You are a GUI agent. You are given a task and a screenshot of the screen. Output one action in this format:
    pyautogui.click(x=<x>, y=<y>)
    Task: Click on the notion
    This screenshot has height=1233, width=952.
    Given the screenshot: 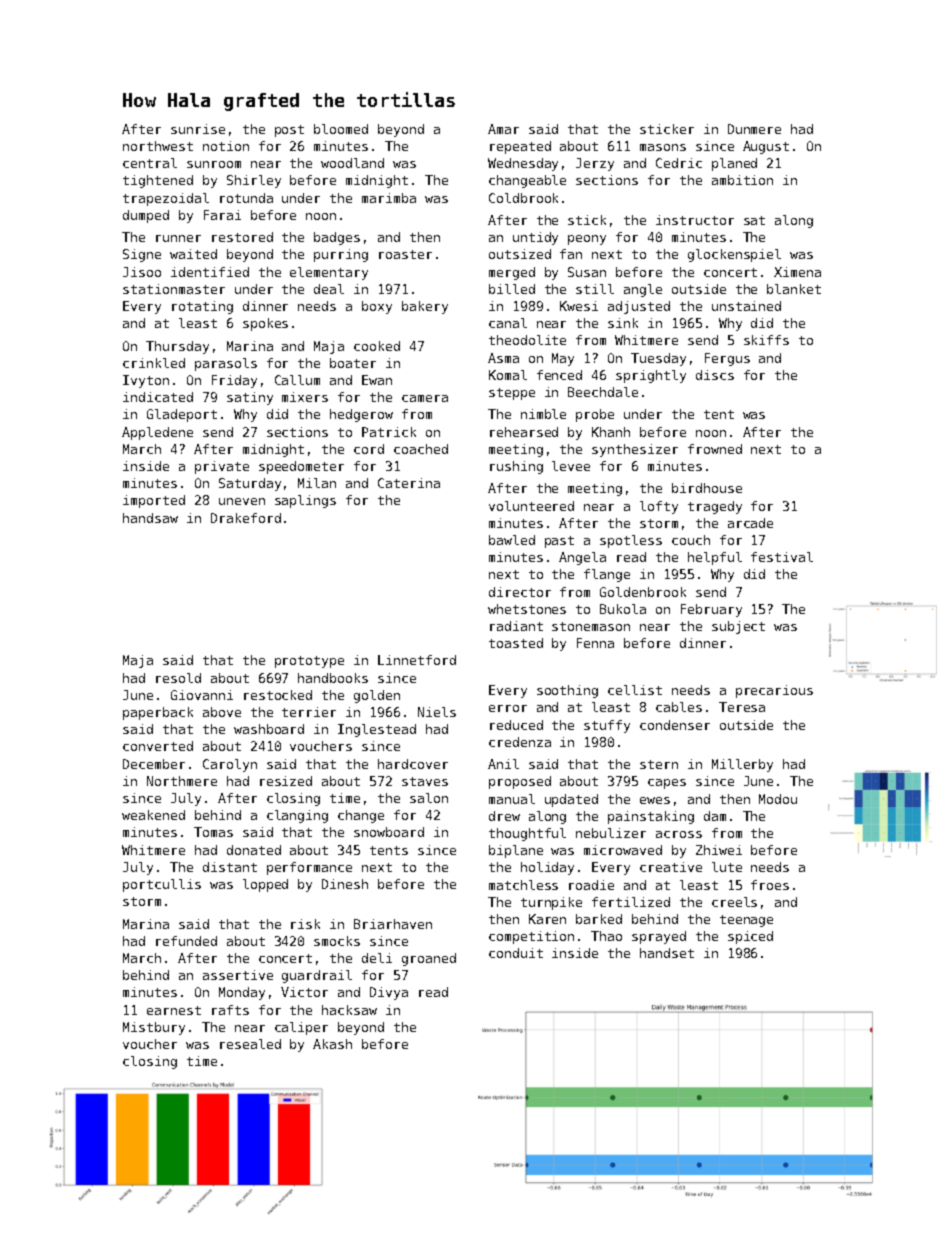 What is the action you would take?
    pyautogui.click(x=226, y=146)
